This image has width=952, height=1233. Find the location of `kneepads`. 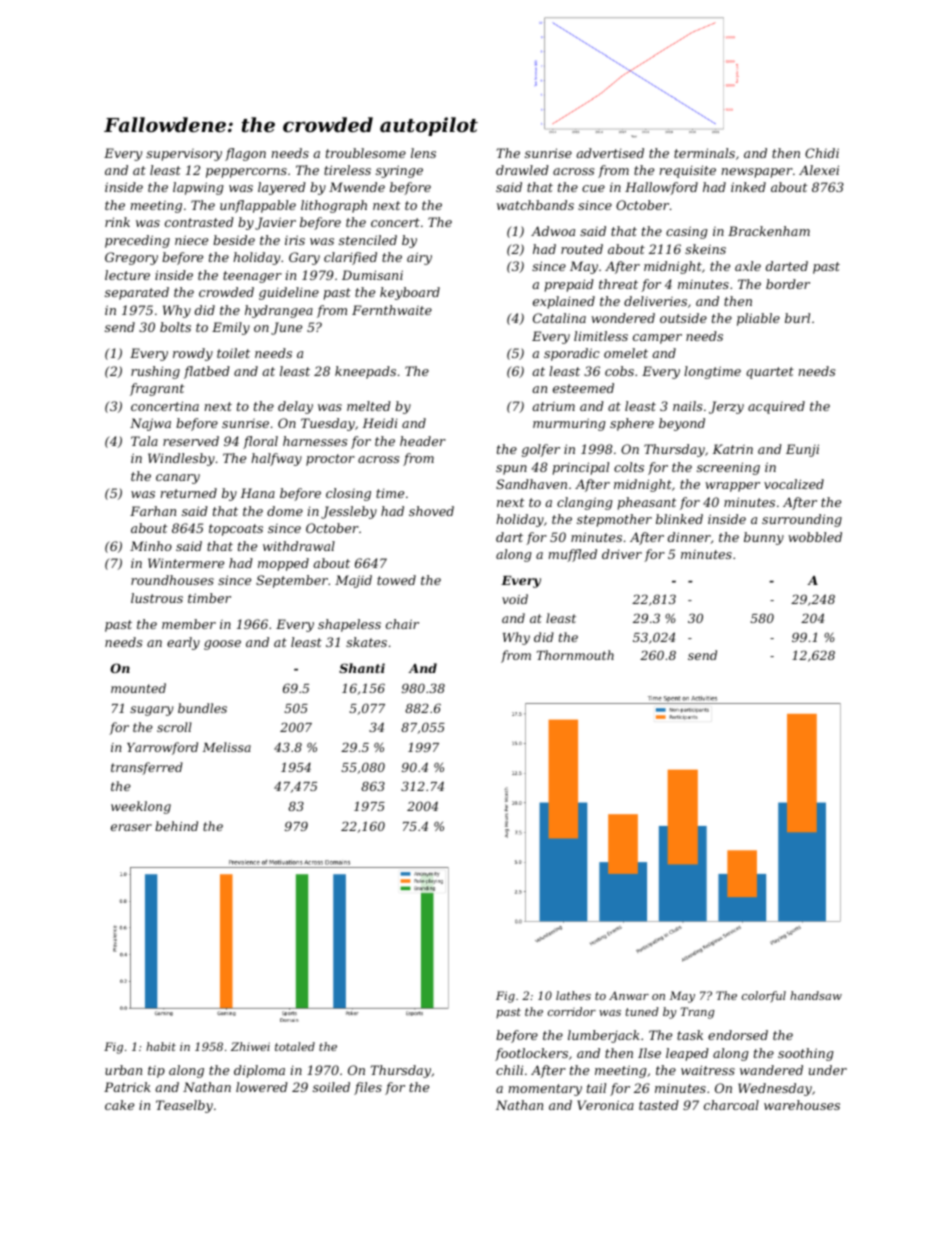

kneepads is located at coordinates (365, 372).
